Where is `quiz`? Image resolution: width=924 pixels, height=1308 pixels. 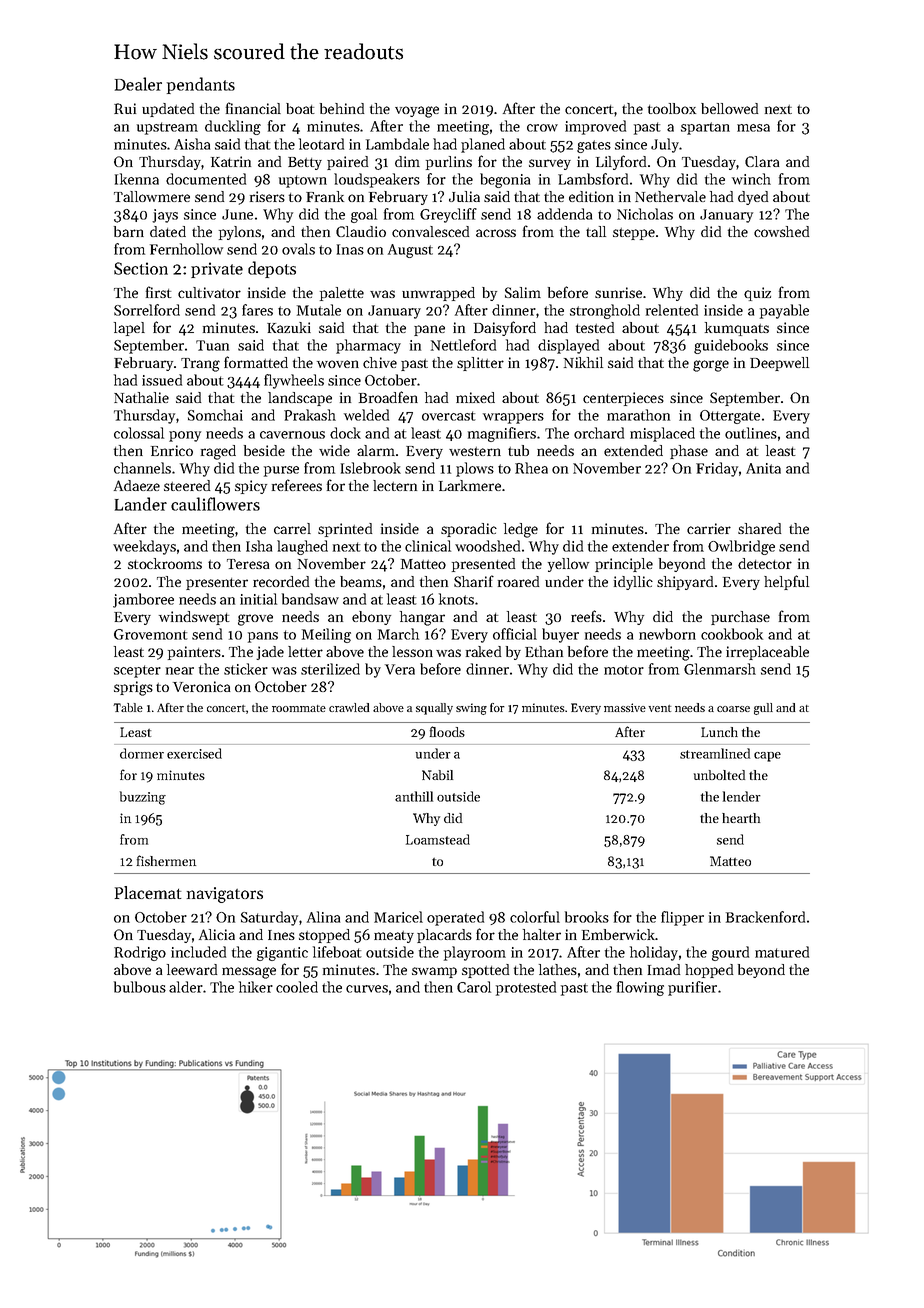 quiz is located at coordinates (757, 294).
